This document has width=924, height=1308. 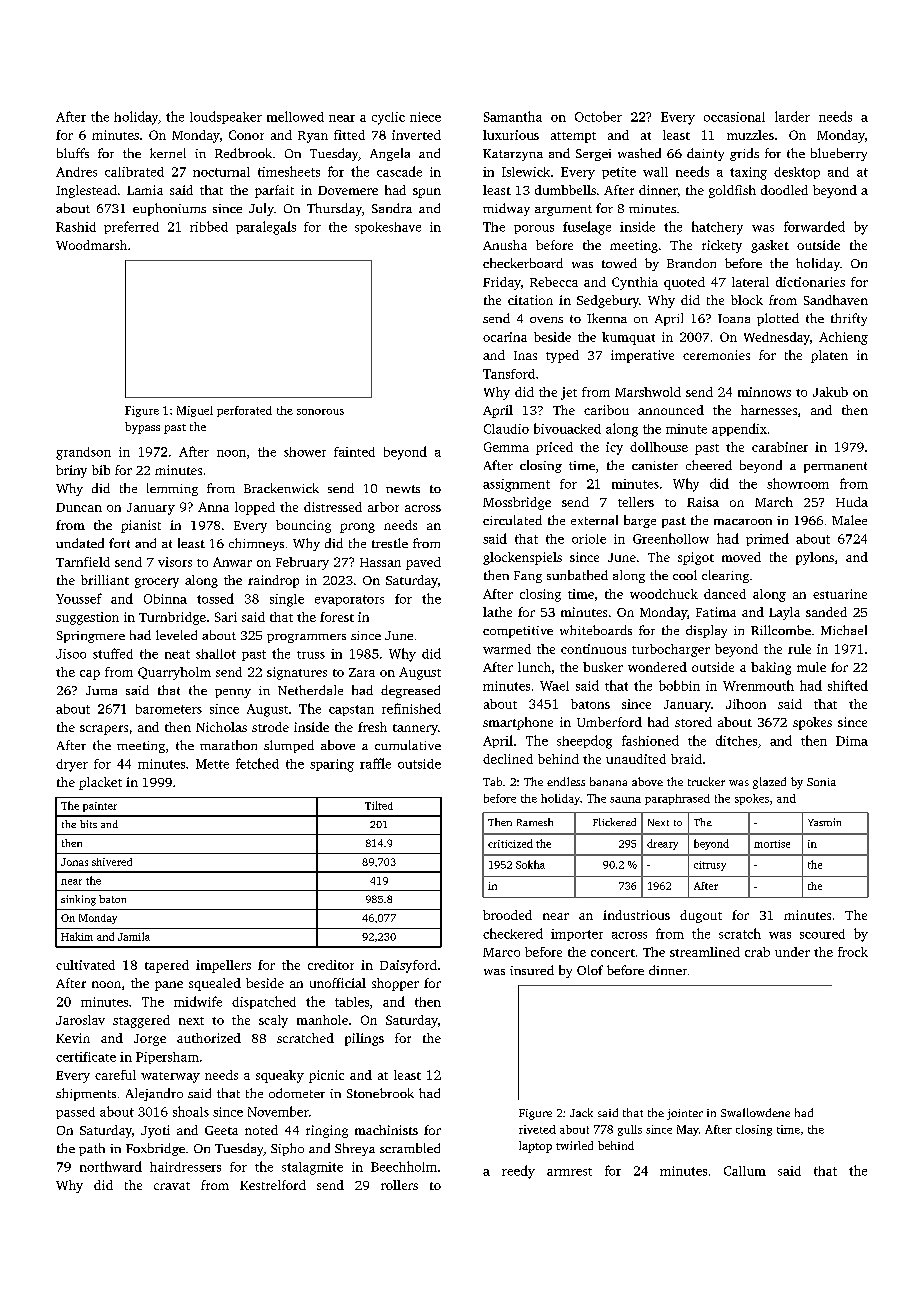 I want to click on larder, so click(x=792, y=116).
